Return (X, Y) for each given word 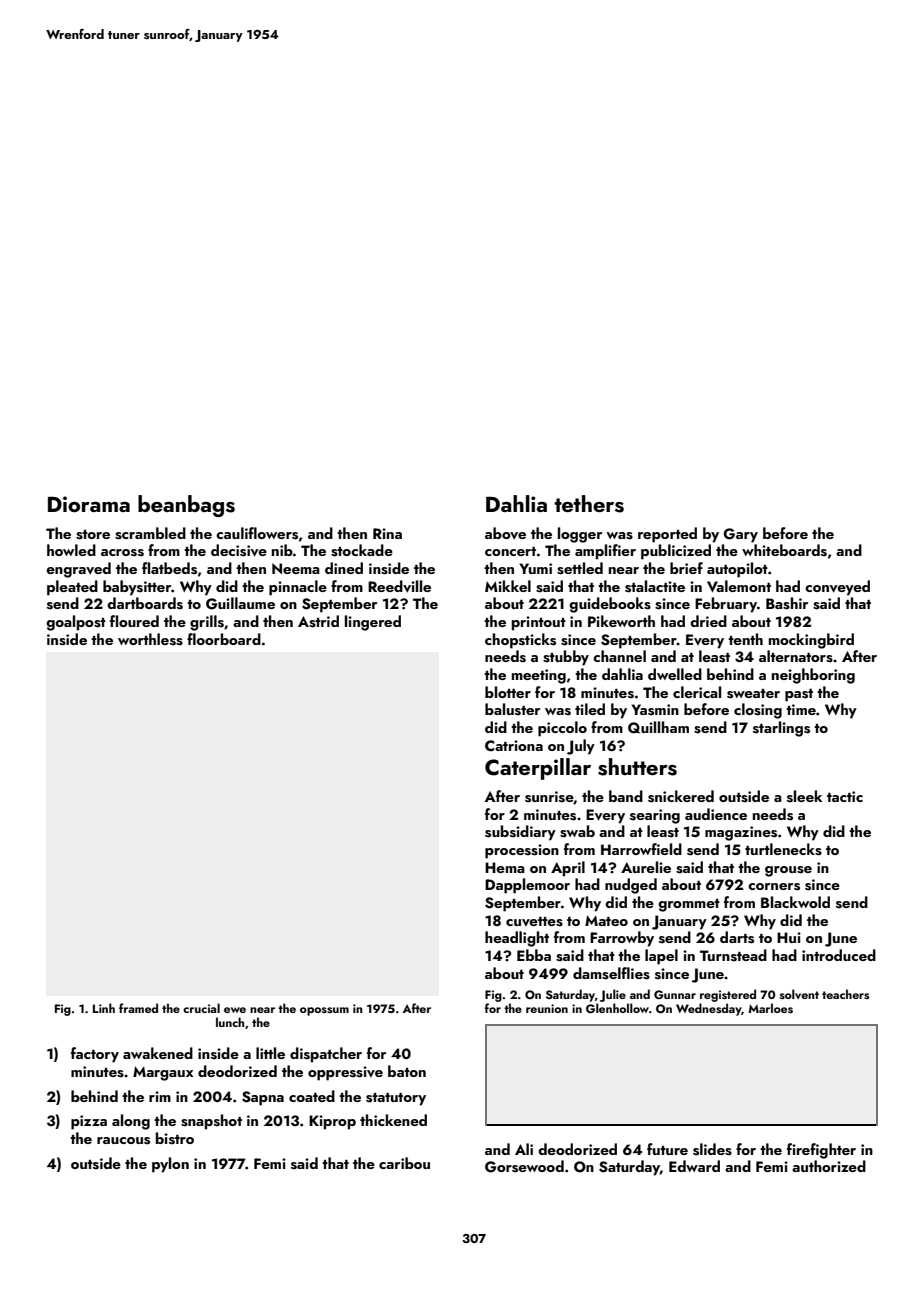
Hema (505, 867)
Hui (789, 937)
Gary (741, 535)
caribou (404, 1163)
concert (510, 551)
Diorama (89, 504)
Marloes (770, 1008)
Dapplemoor (527, 886)
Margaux (163, 1073)
